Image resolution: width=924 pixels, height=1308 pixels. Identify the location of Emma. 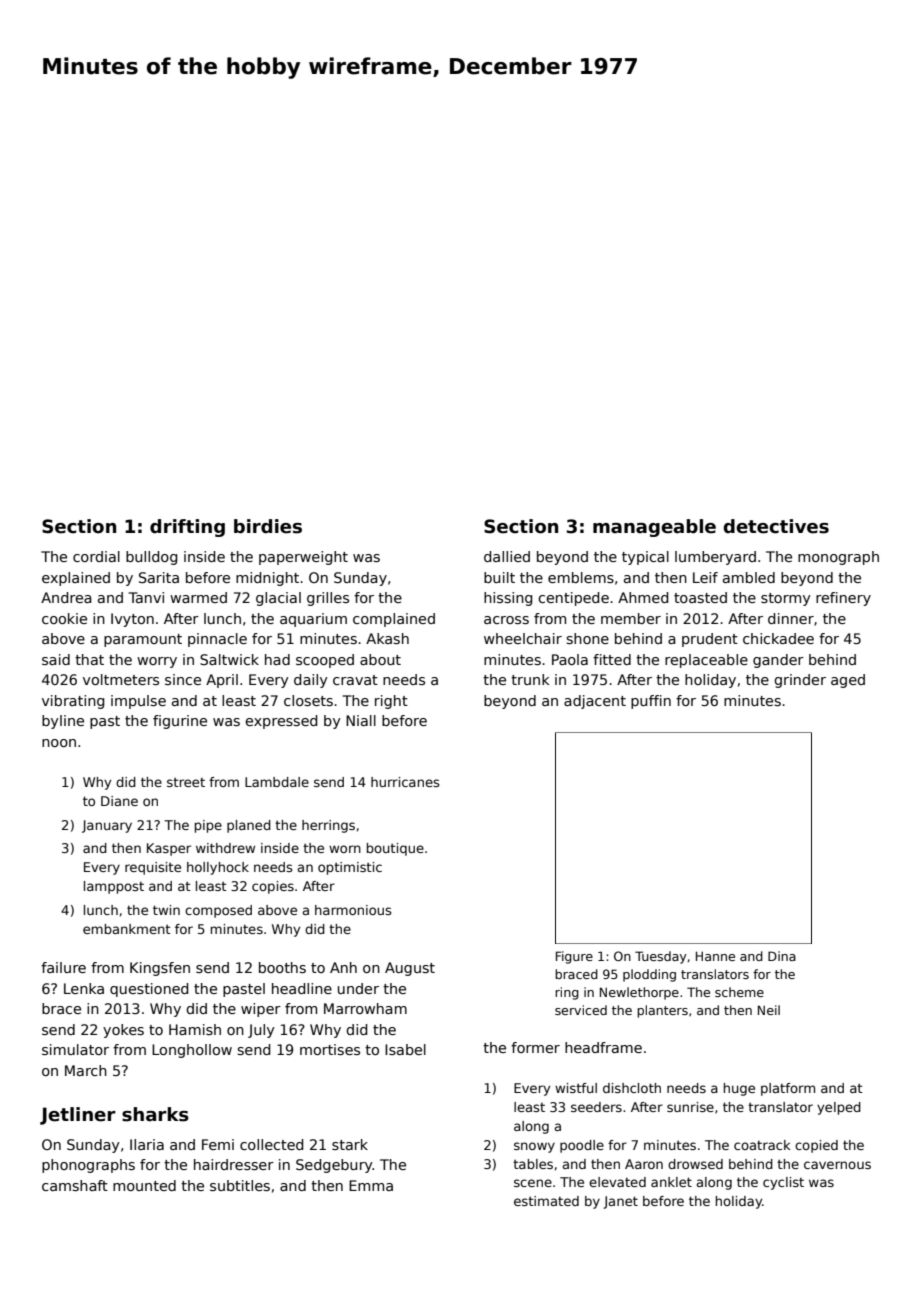
(371, 1185).
